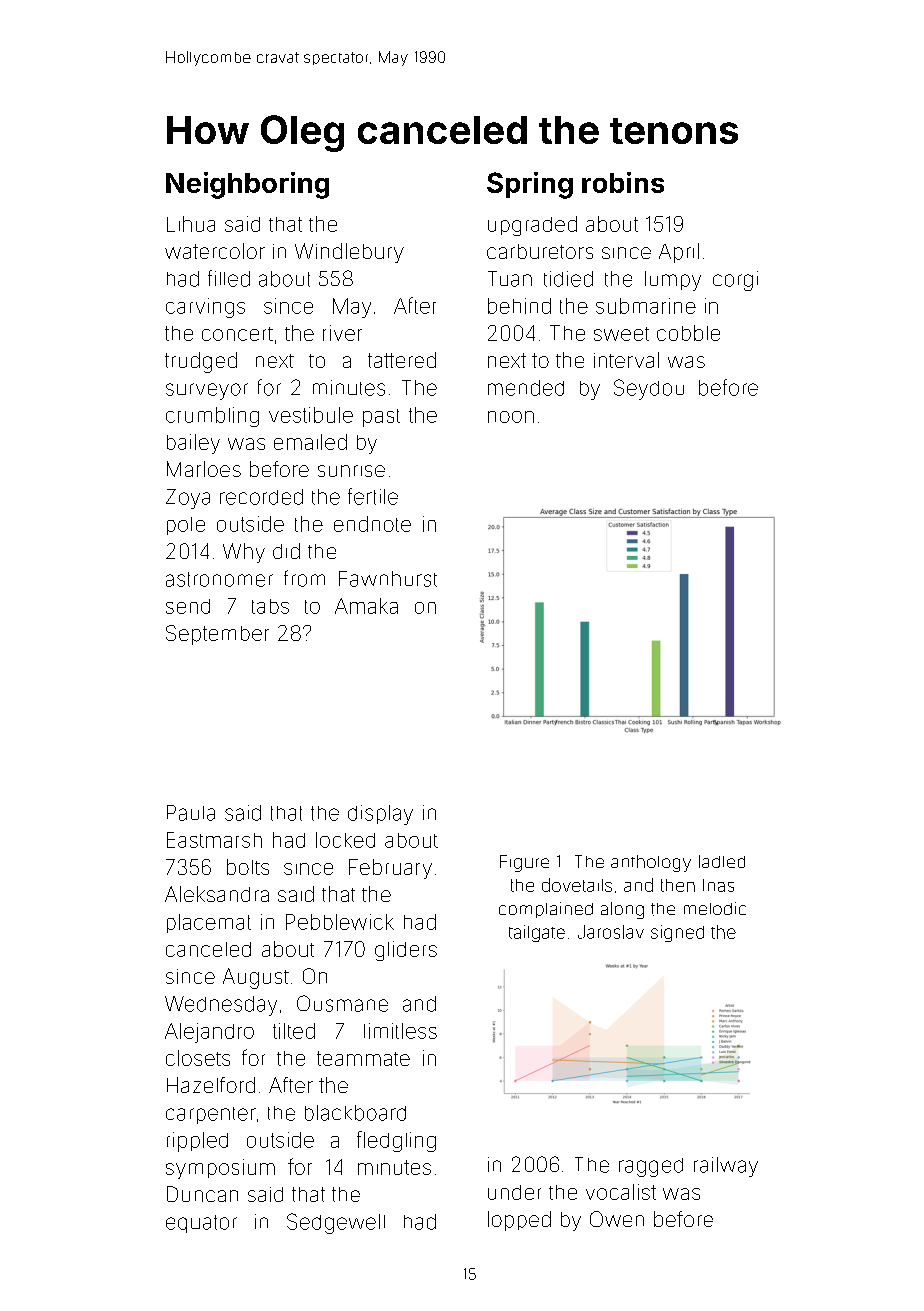 This document has width=924, height=1311. What do you see at coordinates (205, 308) in the document?
I see `carvings` at bounding box center [205, 308].
